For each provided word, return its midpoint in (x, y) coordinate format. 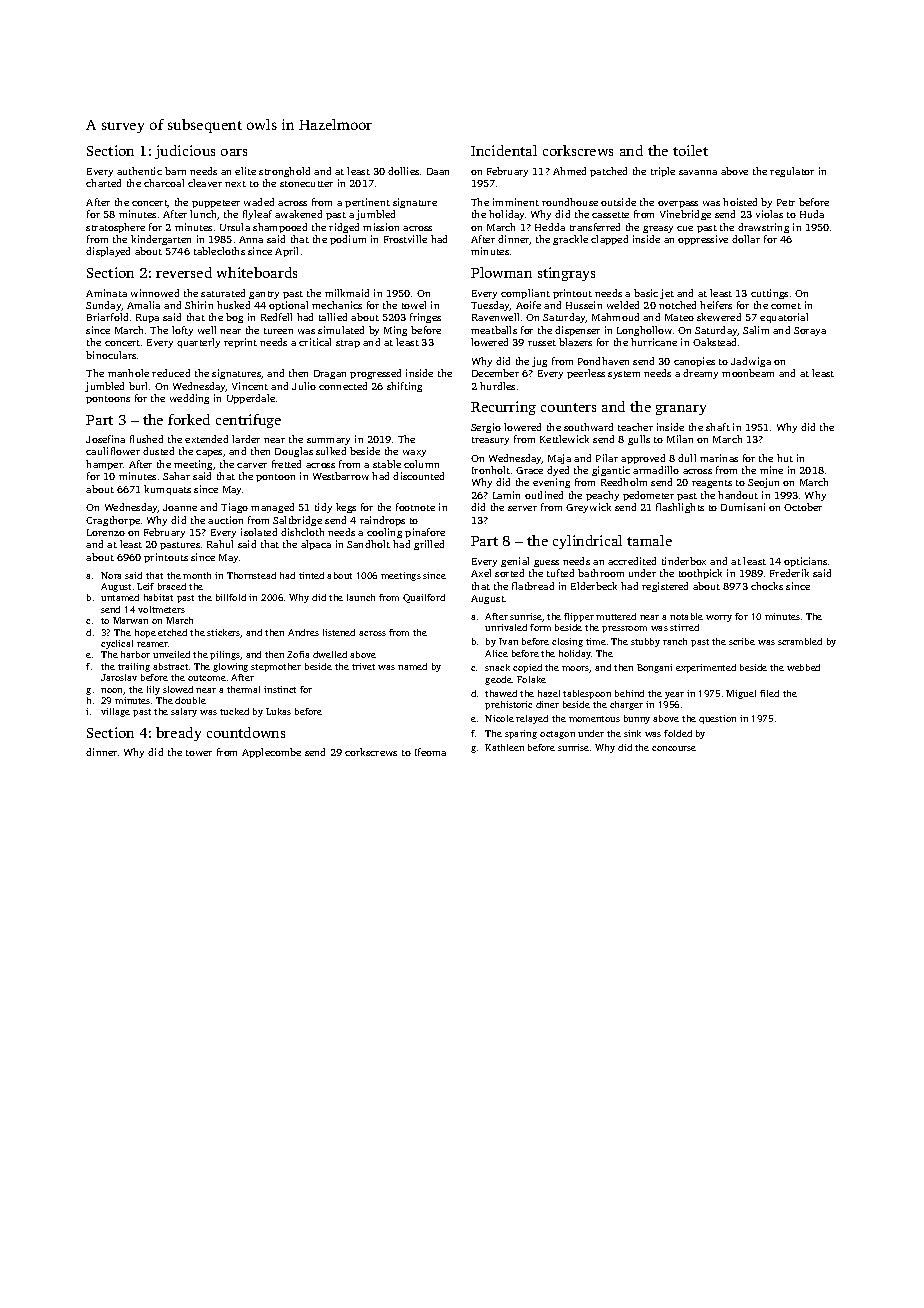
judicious (185, 152)
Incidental (504, 150)
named (412, 666)
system (624, 375)
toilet (690, 150)
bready (178, 734)
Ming (395, 331)
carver (252, 465)
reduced (171, 373)
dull (687, 458)
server (522, 508)
